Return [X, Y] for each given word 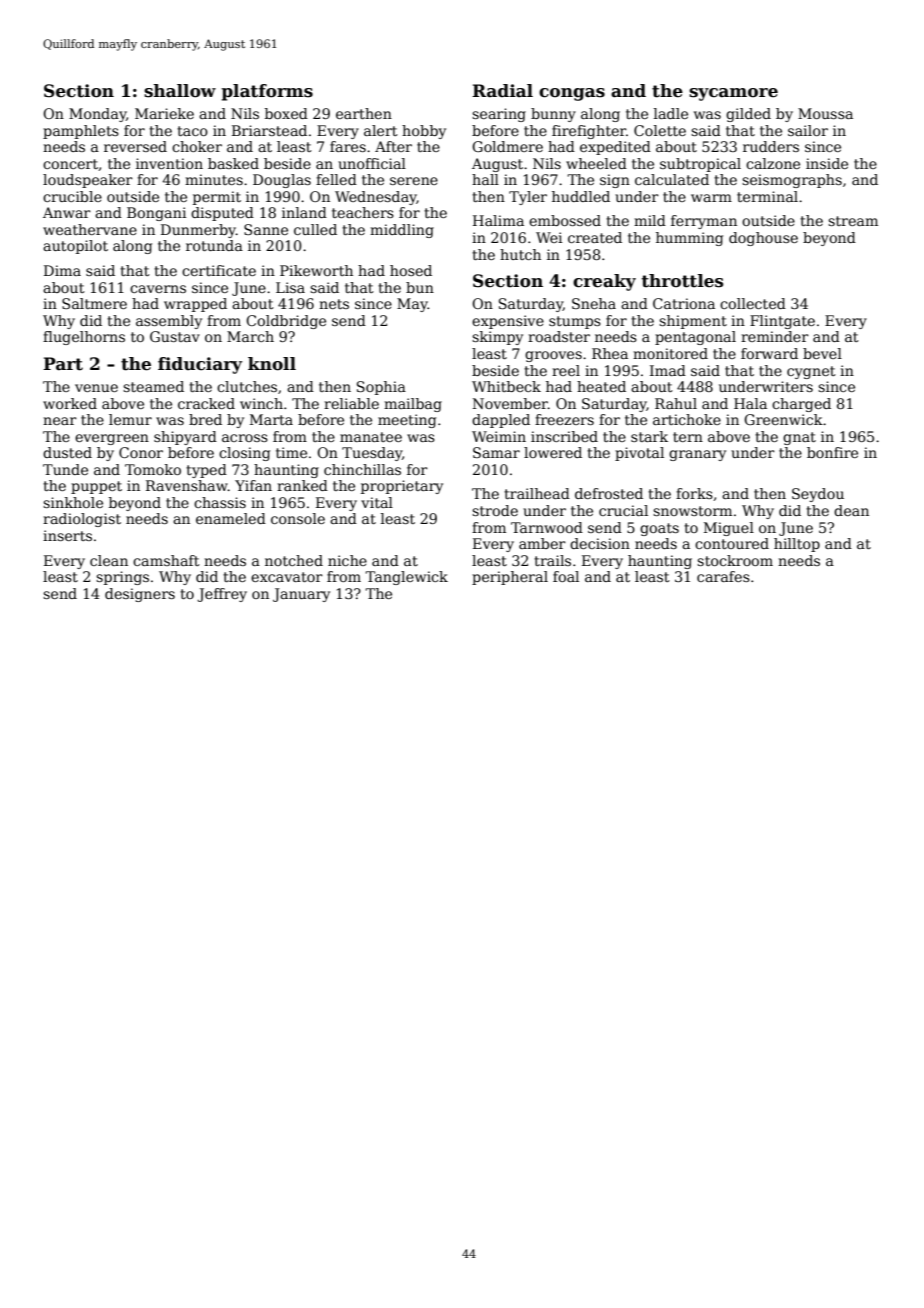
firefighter [589, 132]
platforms [267, 92]
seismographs [792, 181]
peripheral [510, 578]
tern [688, 437]
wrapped [195, 305]
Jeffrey [222, 595]
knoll [272, 364]
